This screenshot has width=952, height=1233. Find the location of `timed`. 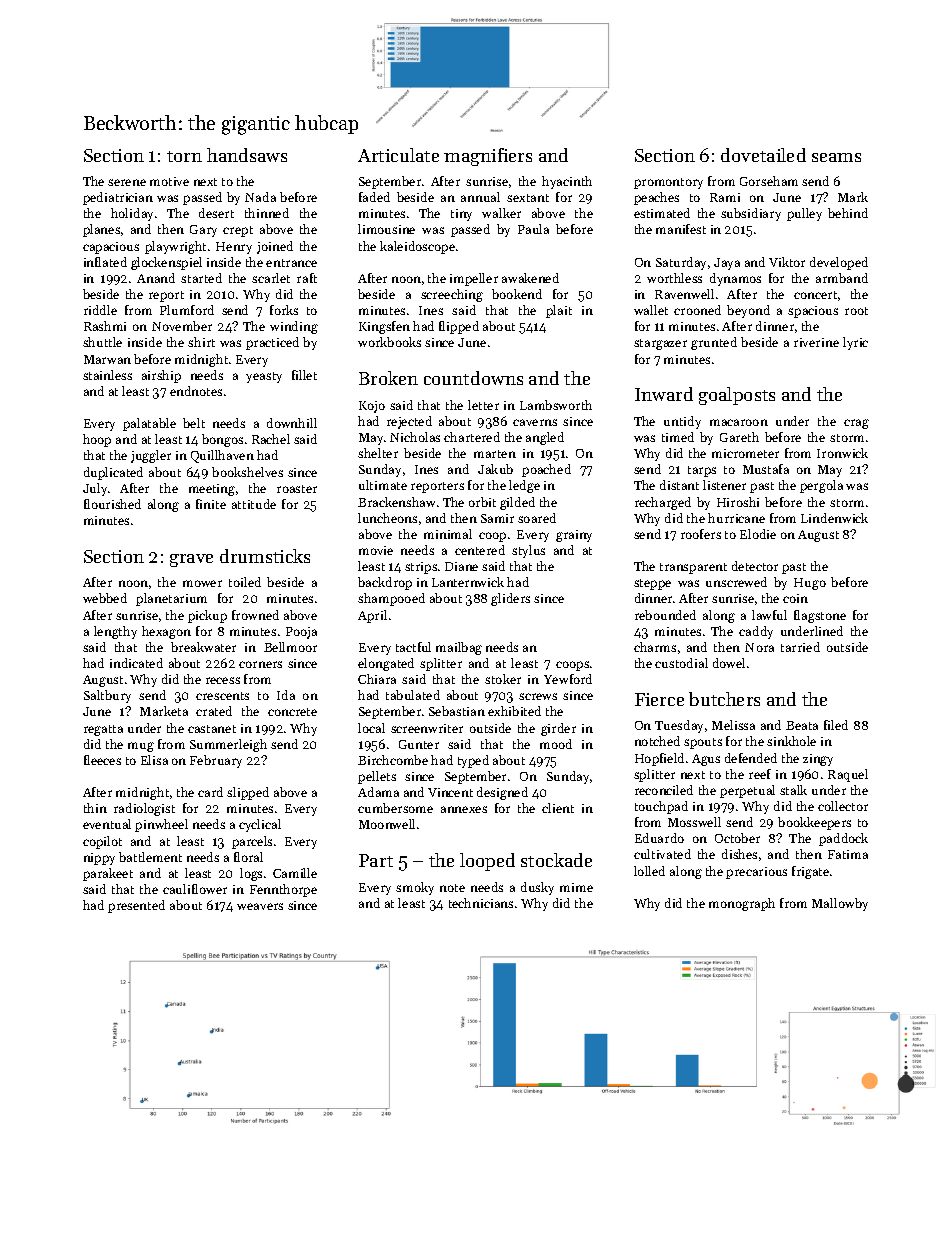

timed is located at coordinates (678, 437).
